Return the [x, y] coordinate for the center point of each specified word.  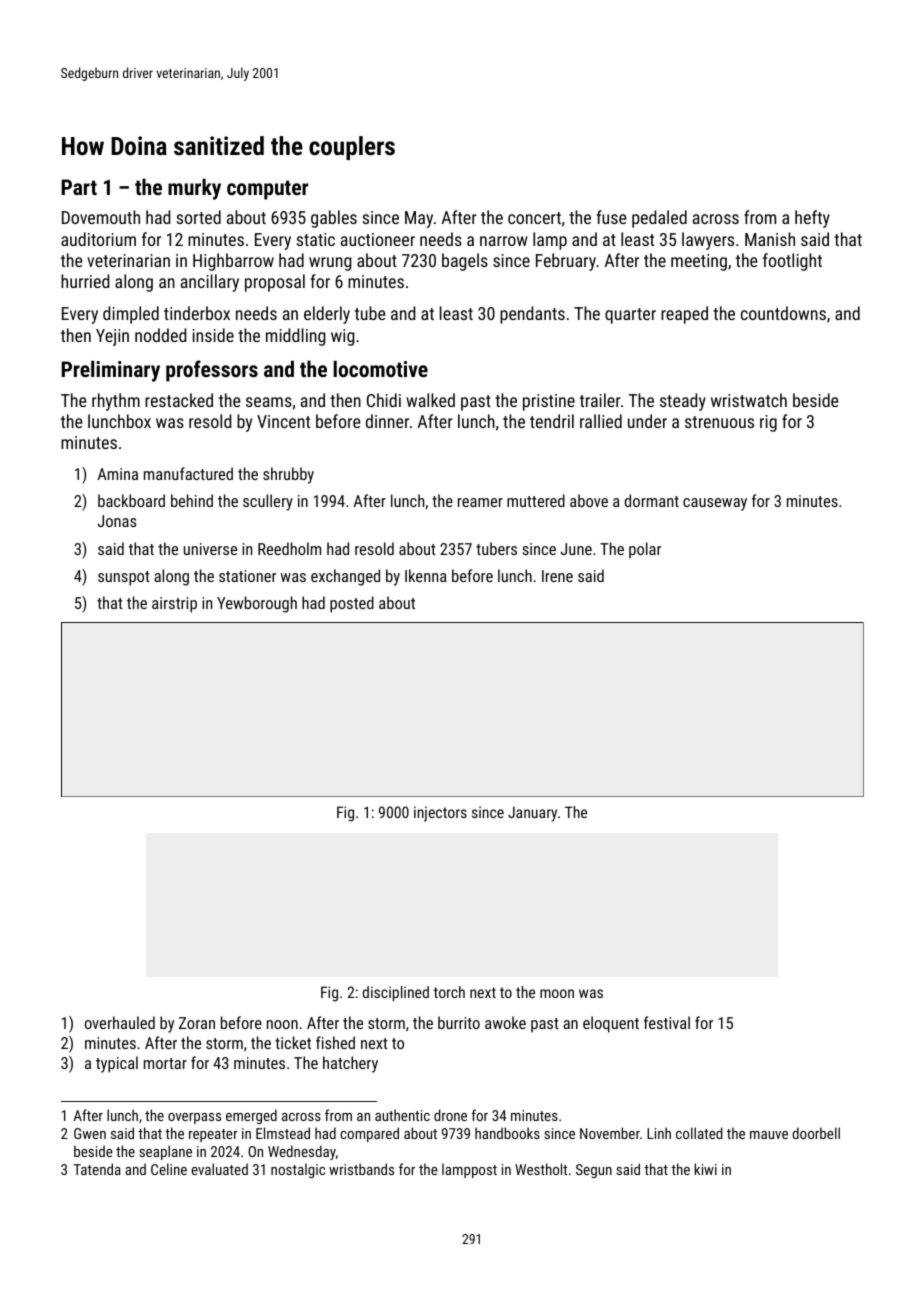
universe [210, 549]
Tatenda [97, 1169]
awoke [505, 1022]
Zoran [197, 1023]
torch [449, 992]
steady [683, 402]
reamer [480, 502]
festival [667, 1022]
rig [768, 423]
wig [343, 337]
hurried [85, 281]
